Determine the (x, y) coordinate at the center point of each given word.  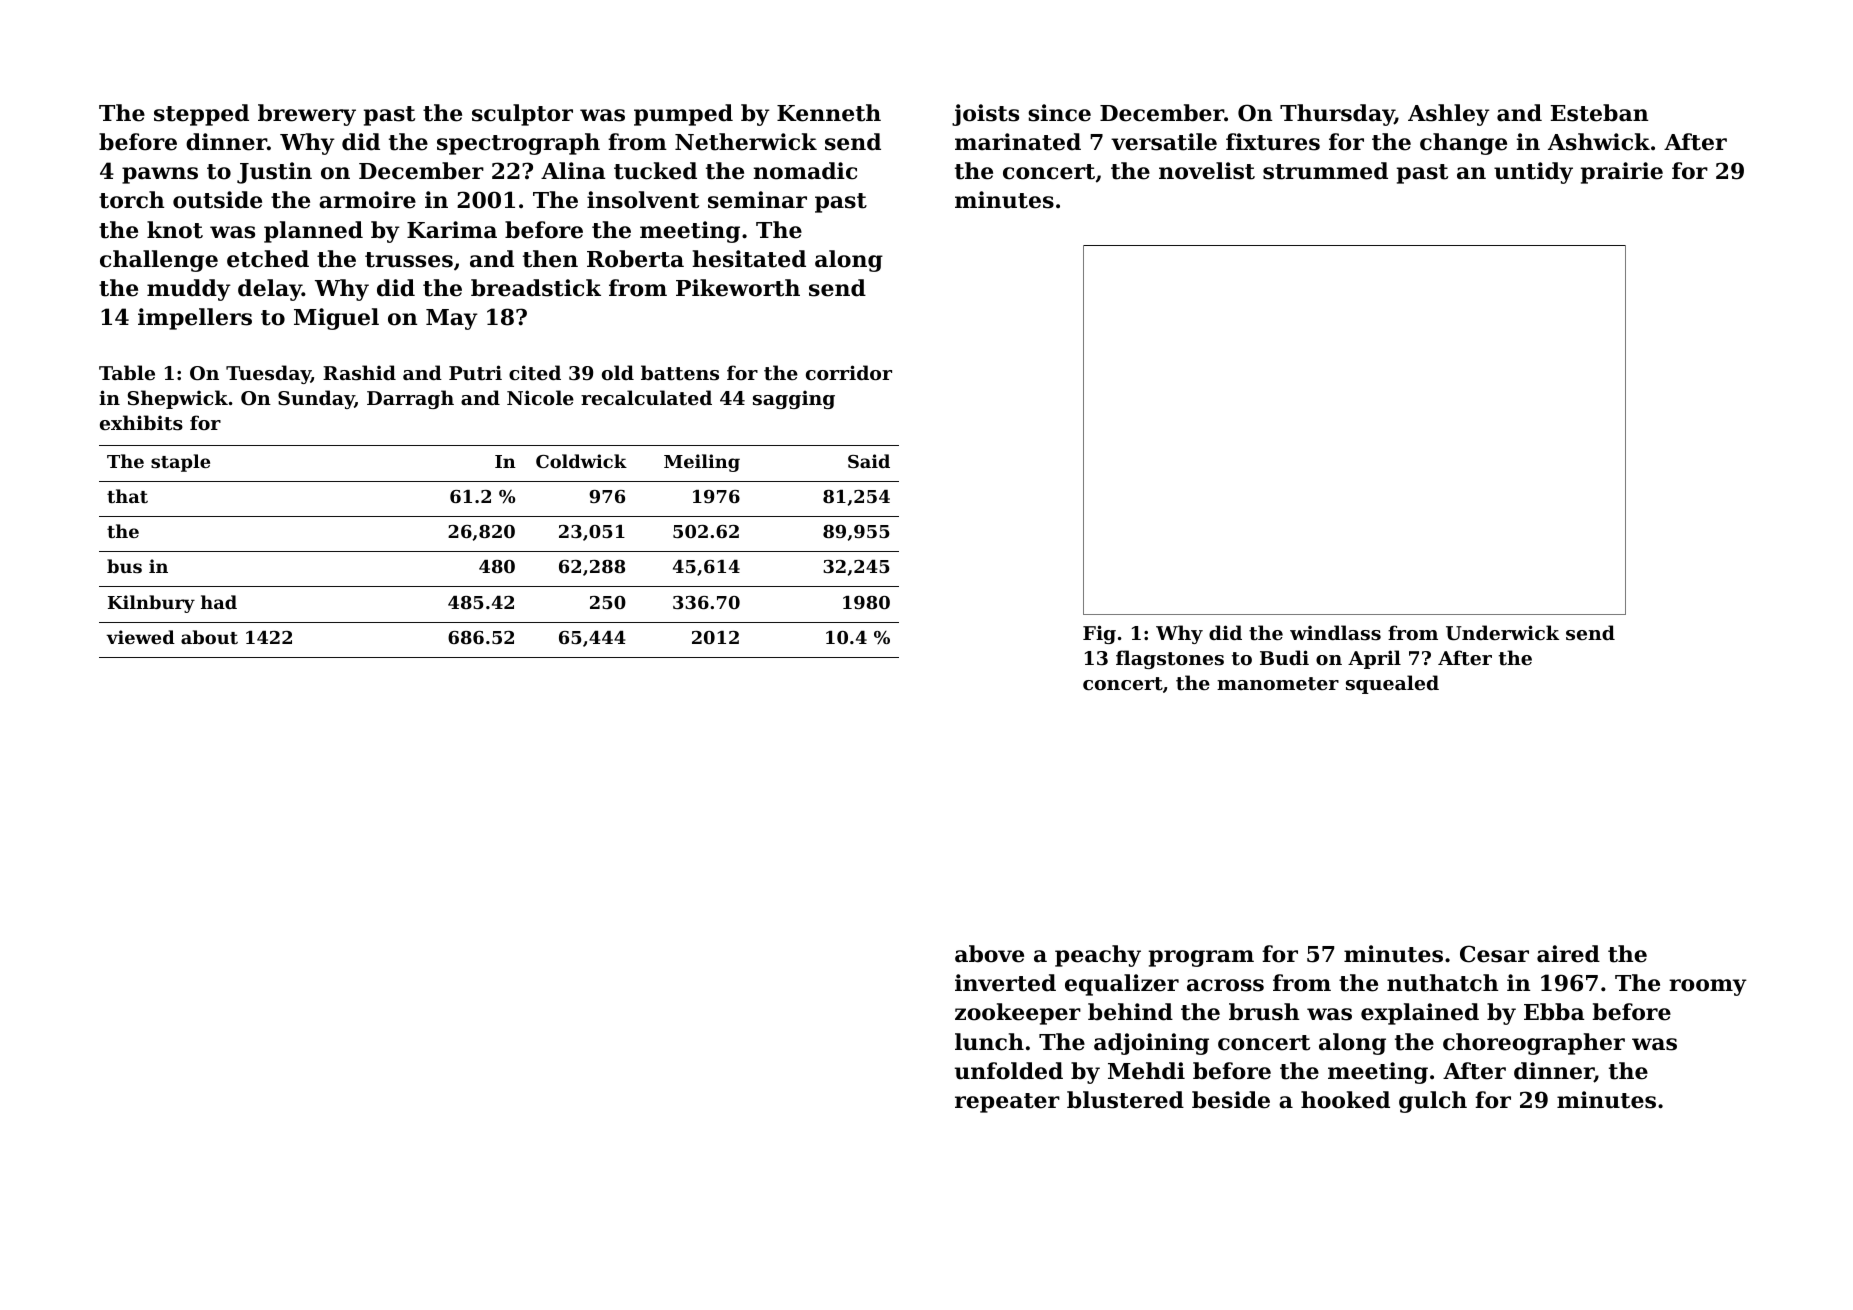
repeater (1007, 1103)
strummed (1325, 171)
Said (869, 461)
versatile (1164, 142)
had (219, 602)
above (989, 954)
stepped (201, 115)
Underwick (1502, 633)
